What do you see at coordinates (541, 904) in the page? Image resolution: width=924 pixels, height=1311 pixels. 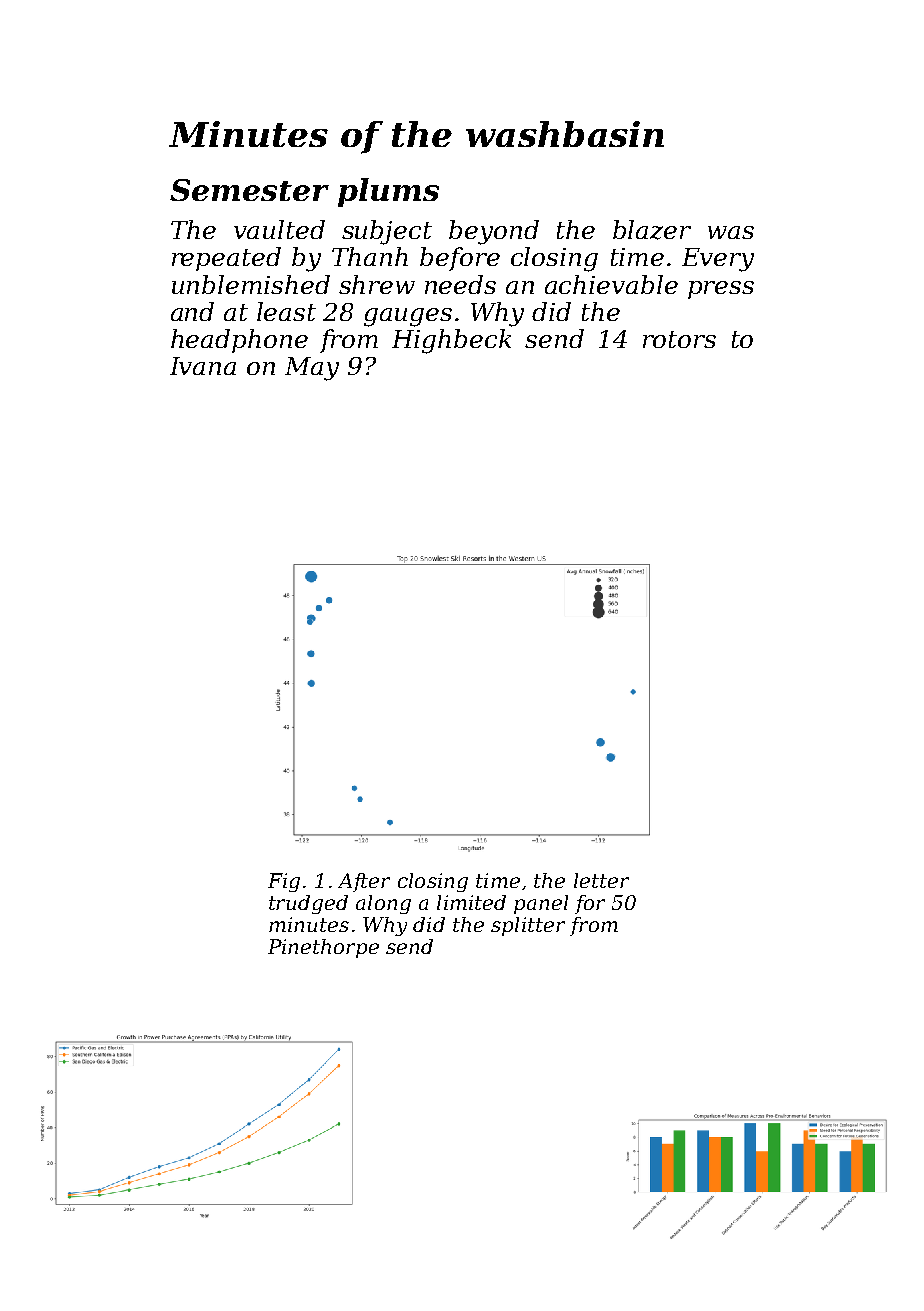 I see `panel` at bounding box center [541, 904].
